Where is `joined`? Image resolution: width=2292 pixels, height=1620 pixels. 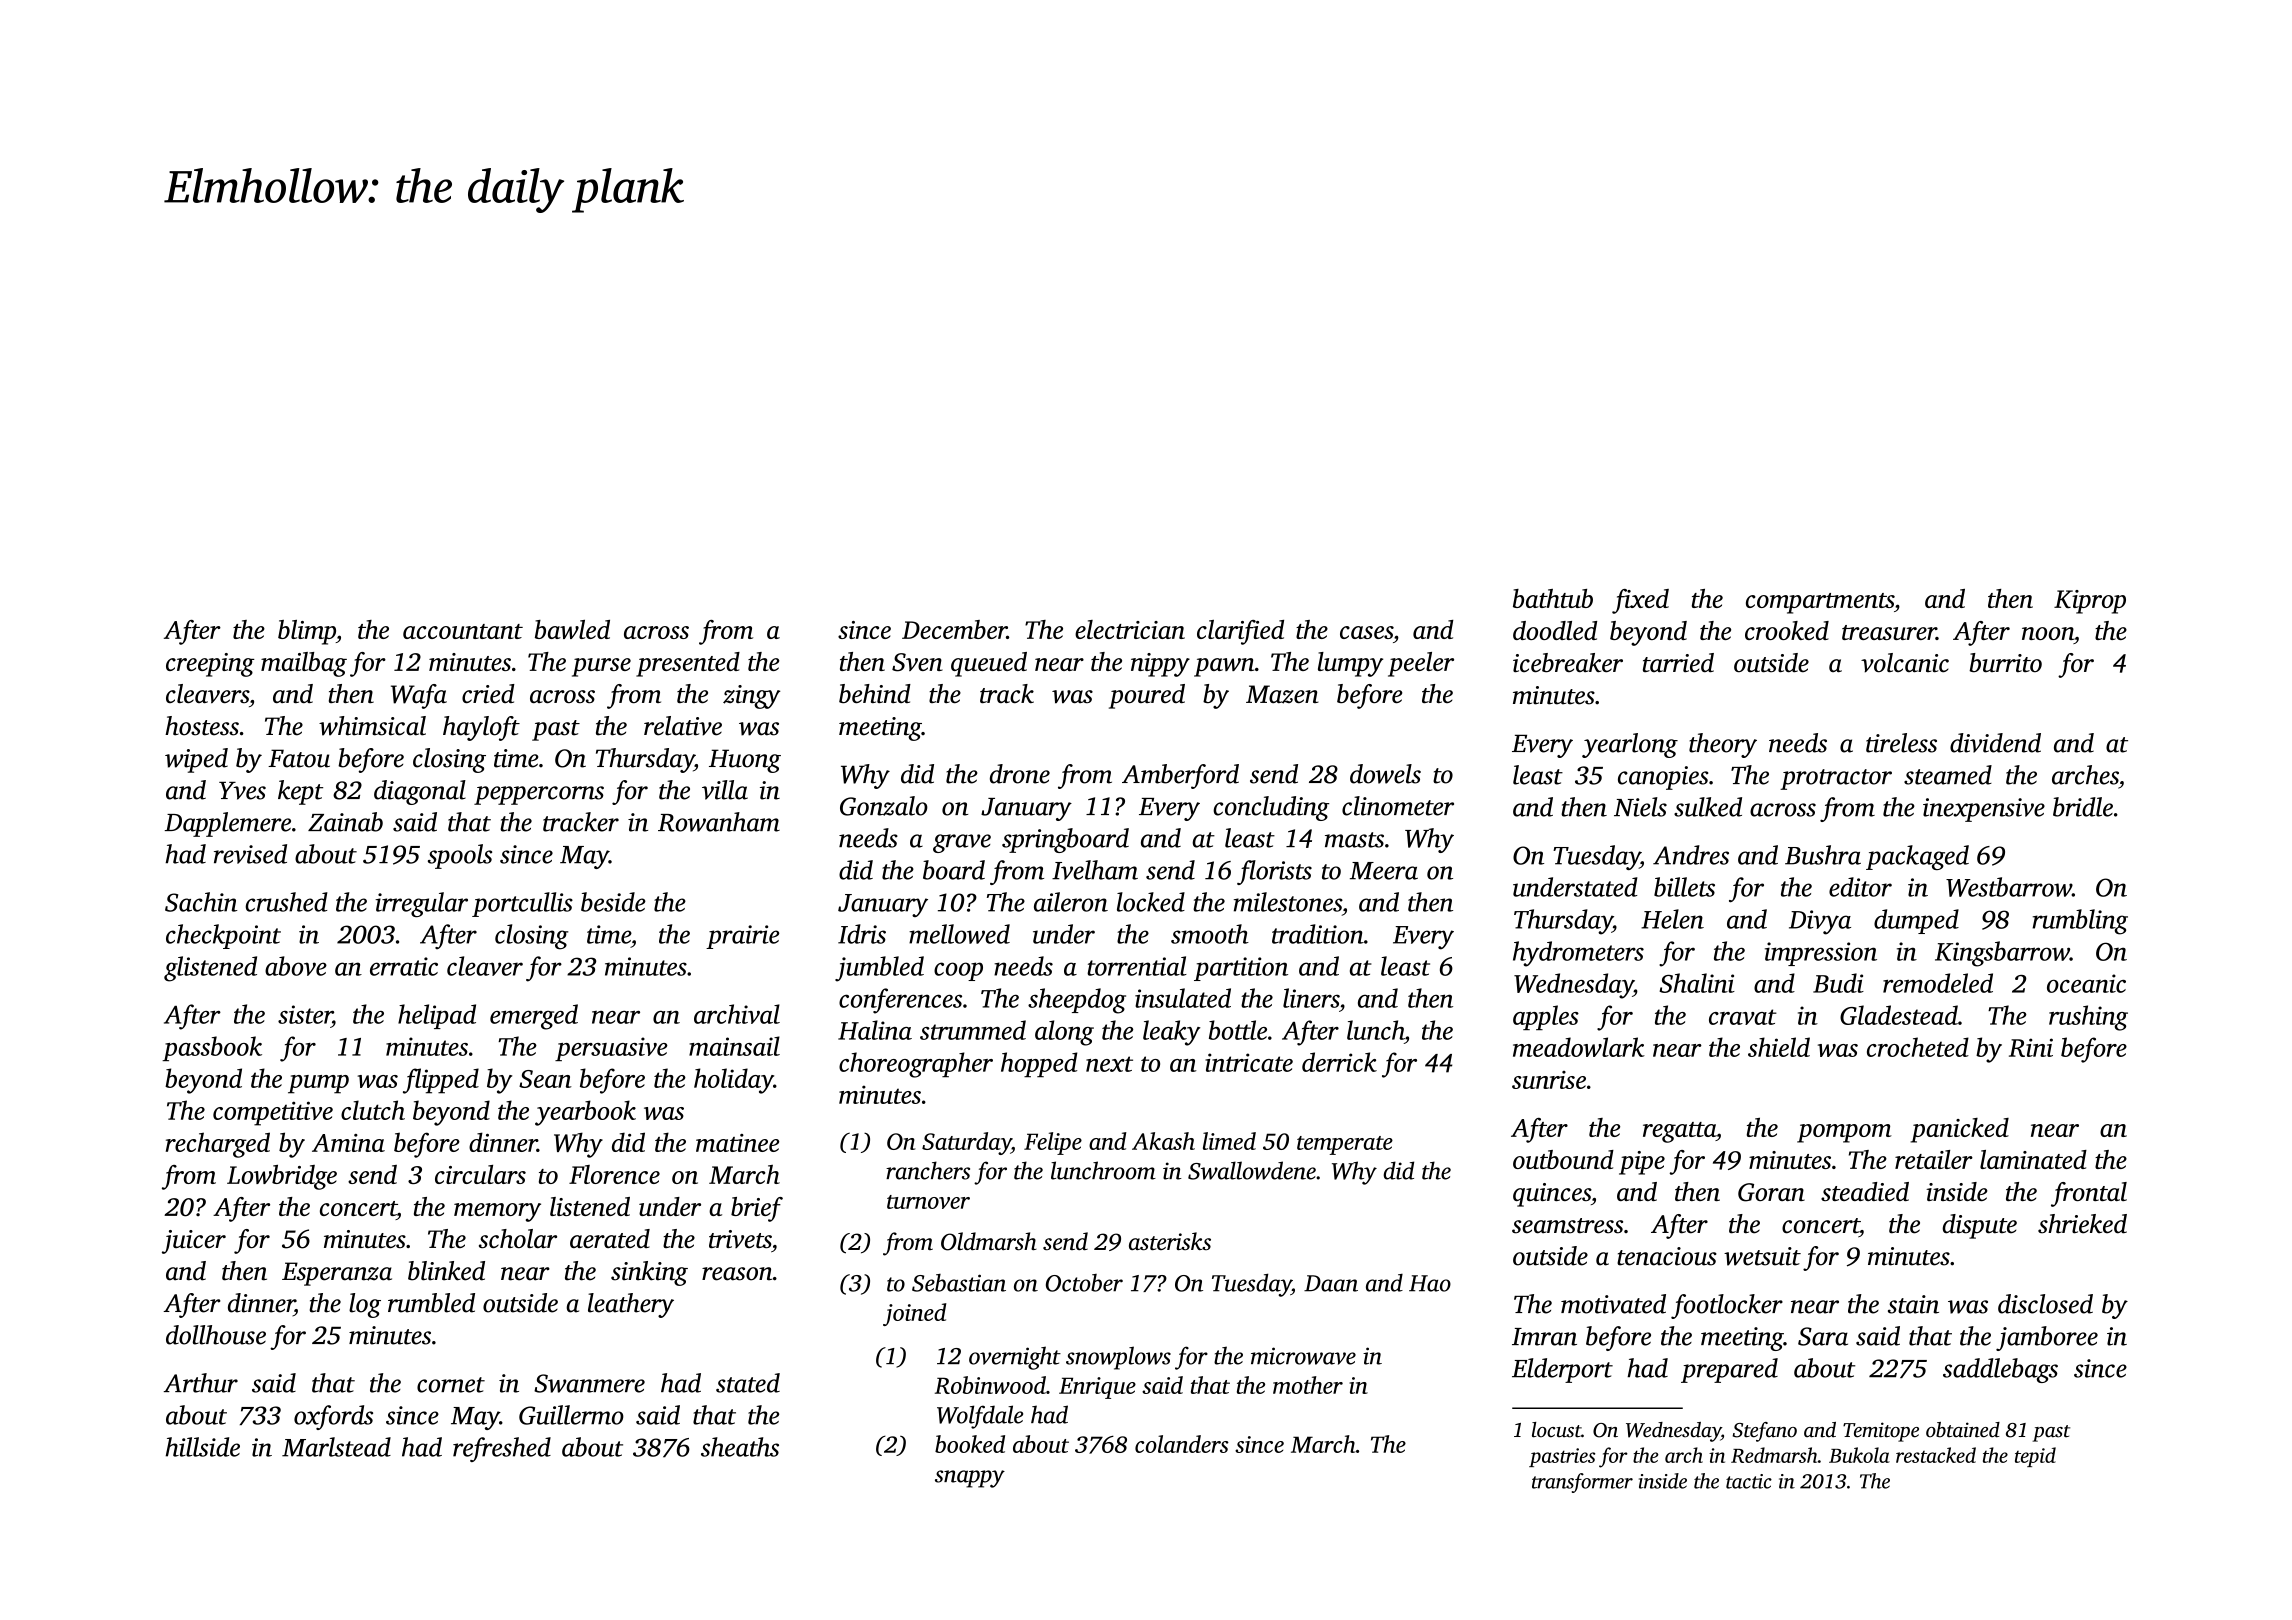 joined is located at coordinates (915, 1314).
